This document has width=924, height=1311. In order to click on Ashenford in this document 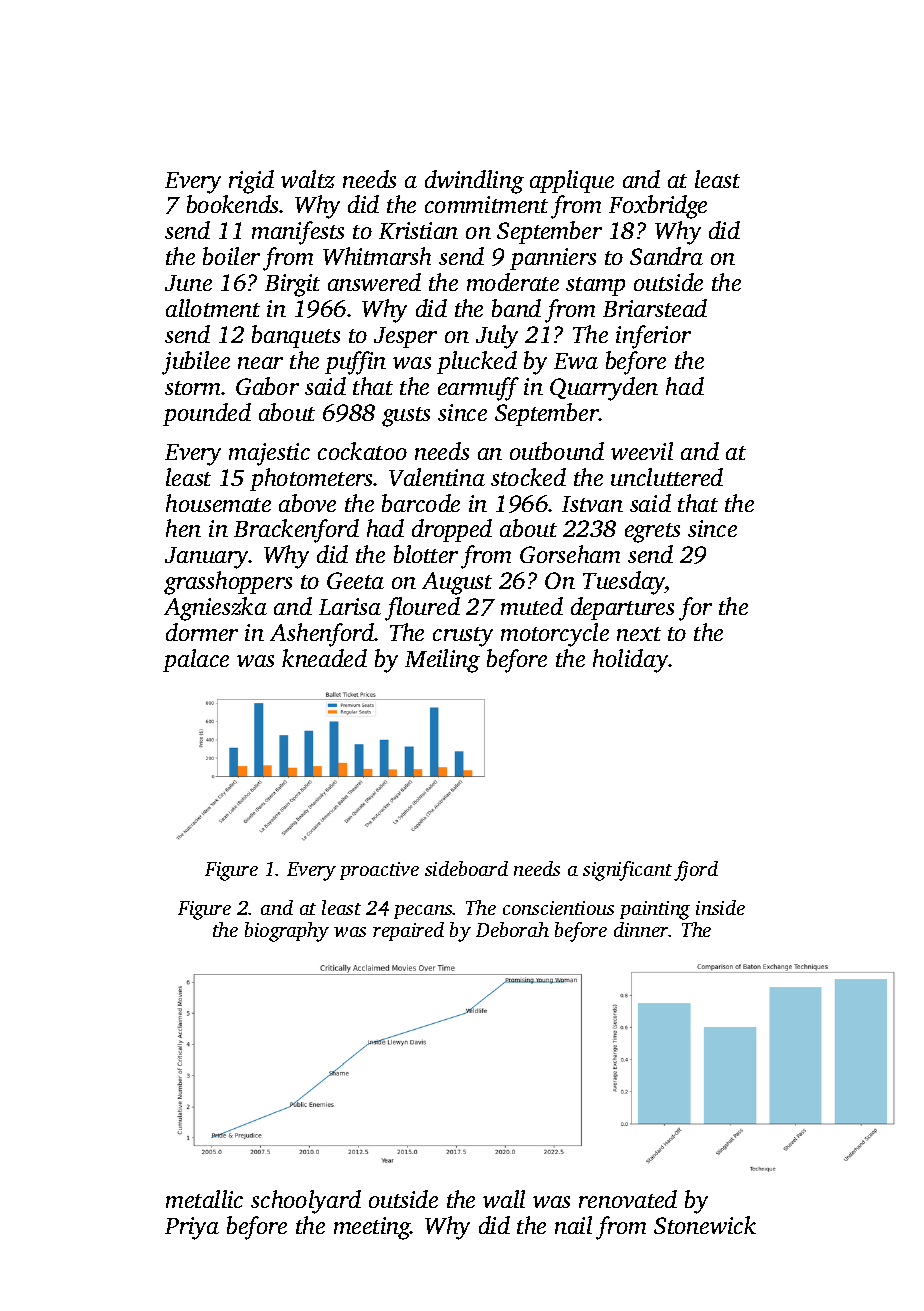, I will do `click(322, 635)`.
